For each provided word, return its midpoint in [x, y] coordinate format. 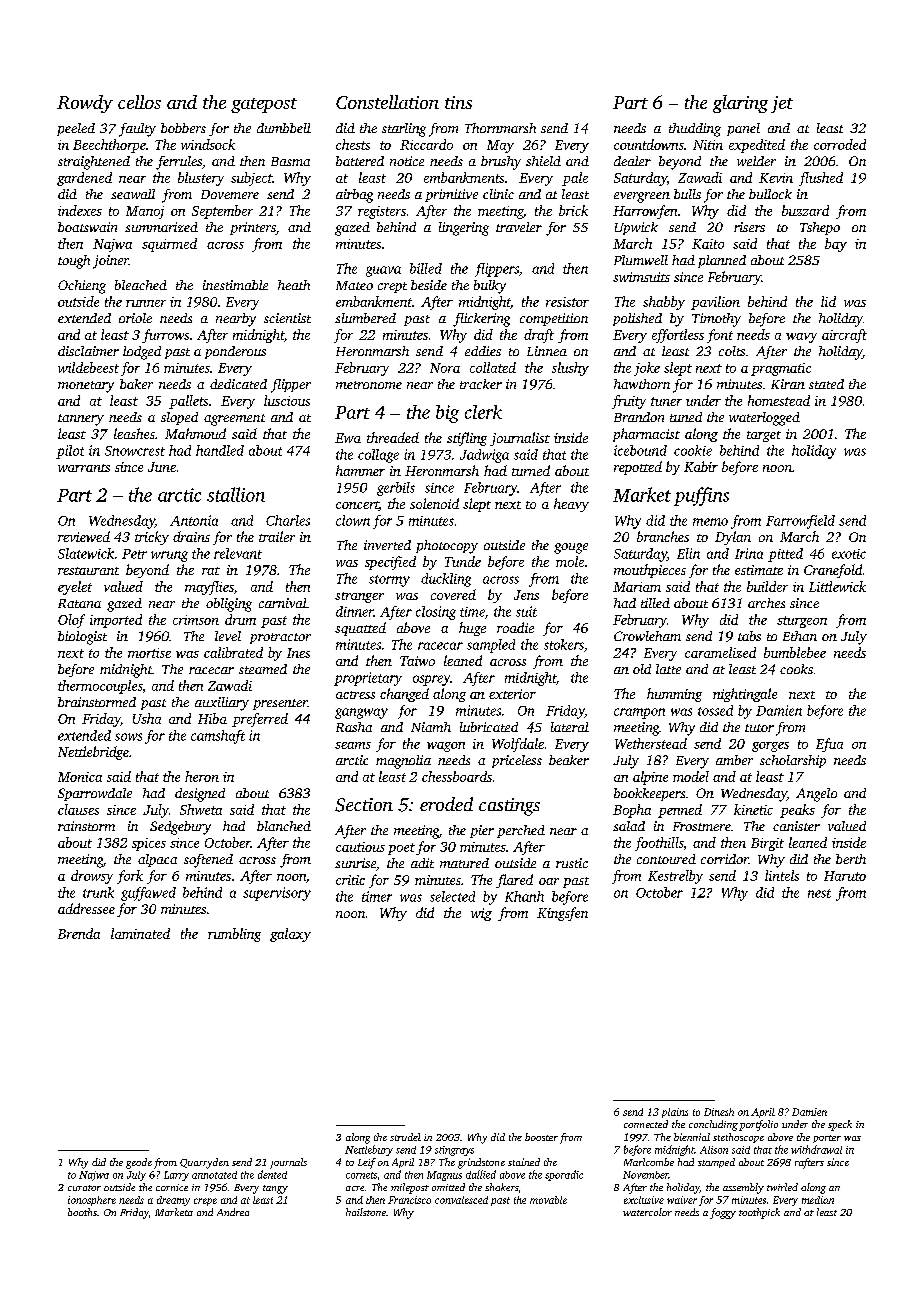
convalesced [461, 1200]
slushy [570, 369]
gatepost [264, 105]
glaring [740, 104]
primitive [451, 195]
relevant [238, 553]
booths [82, 1212]
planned [722, 261]
